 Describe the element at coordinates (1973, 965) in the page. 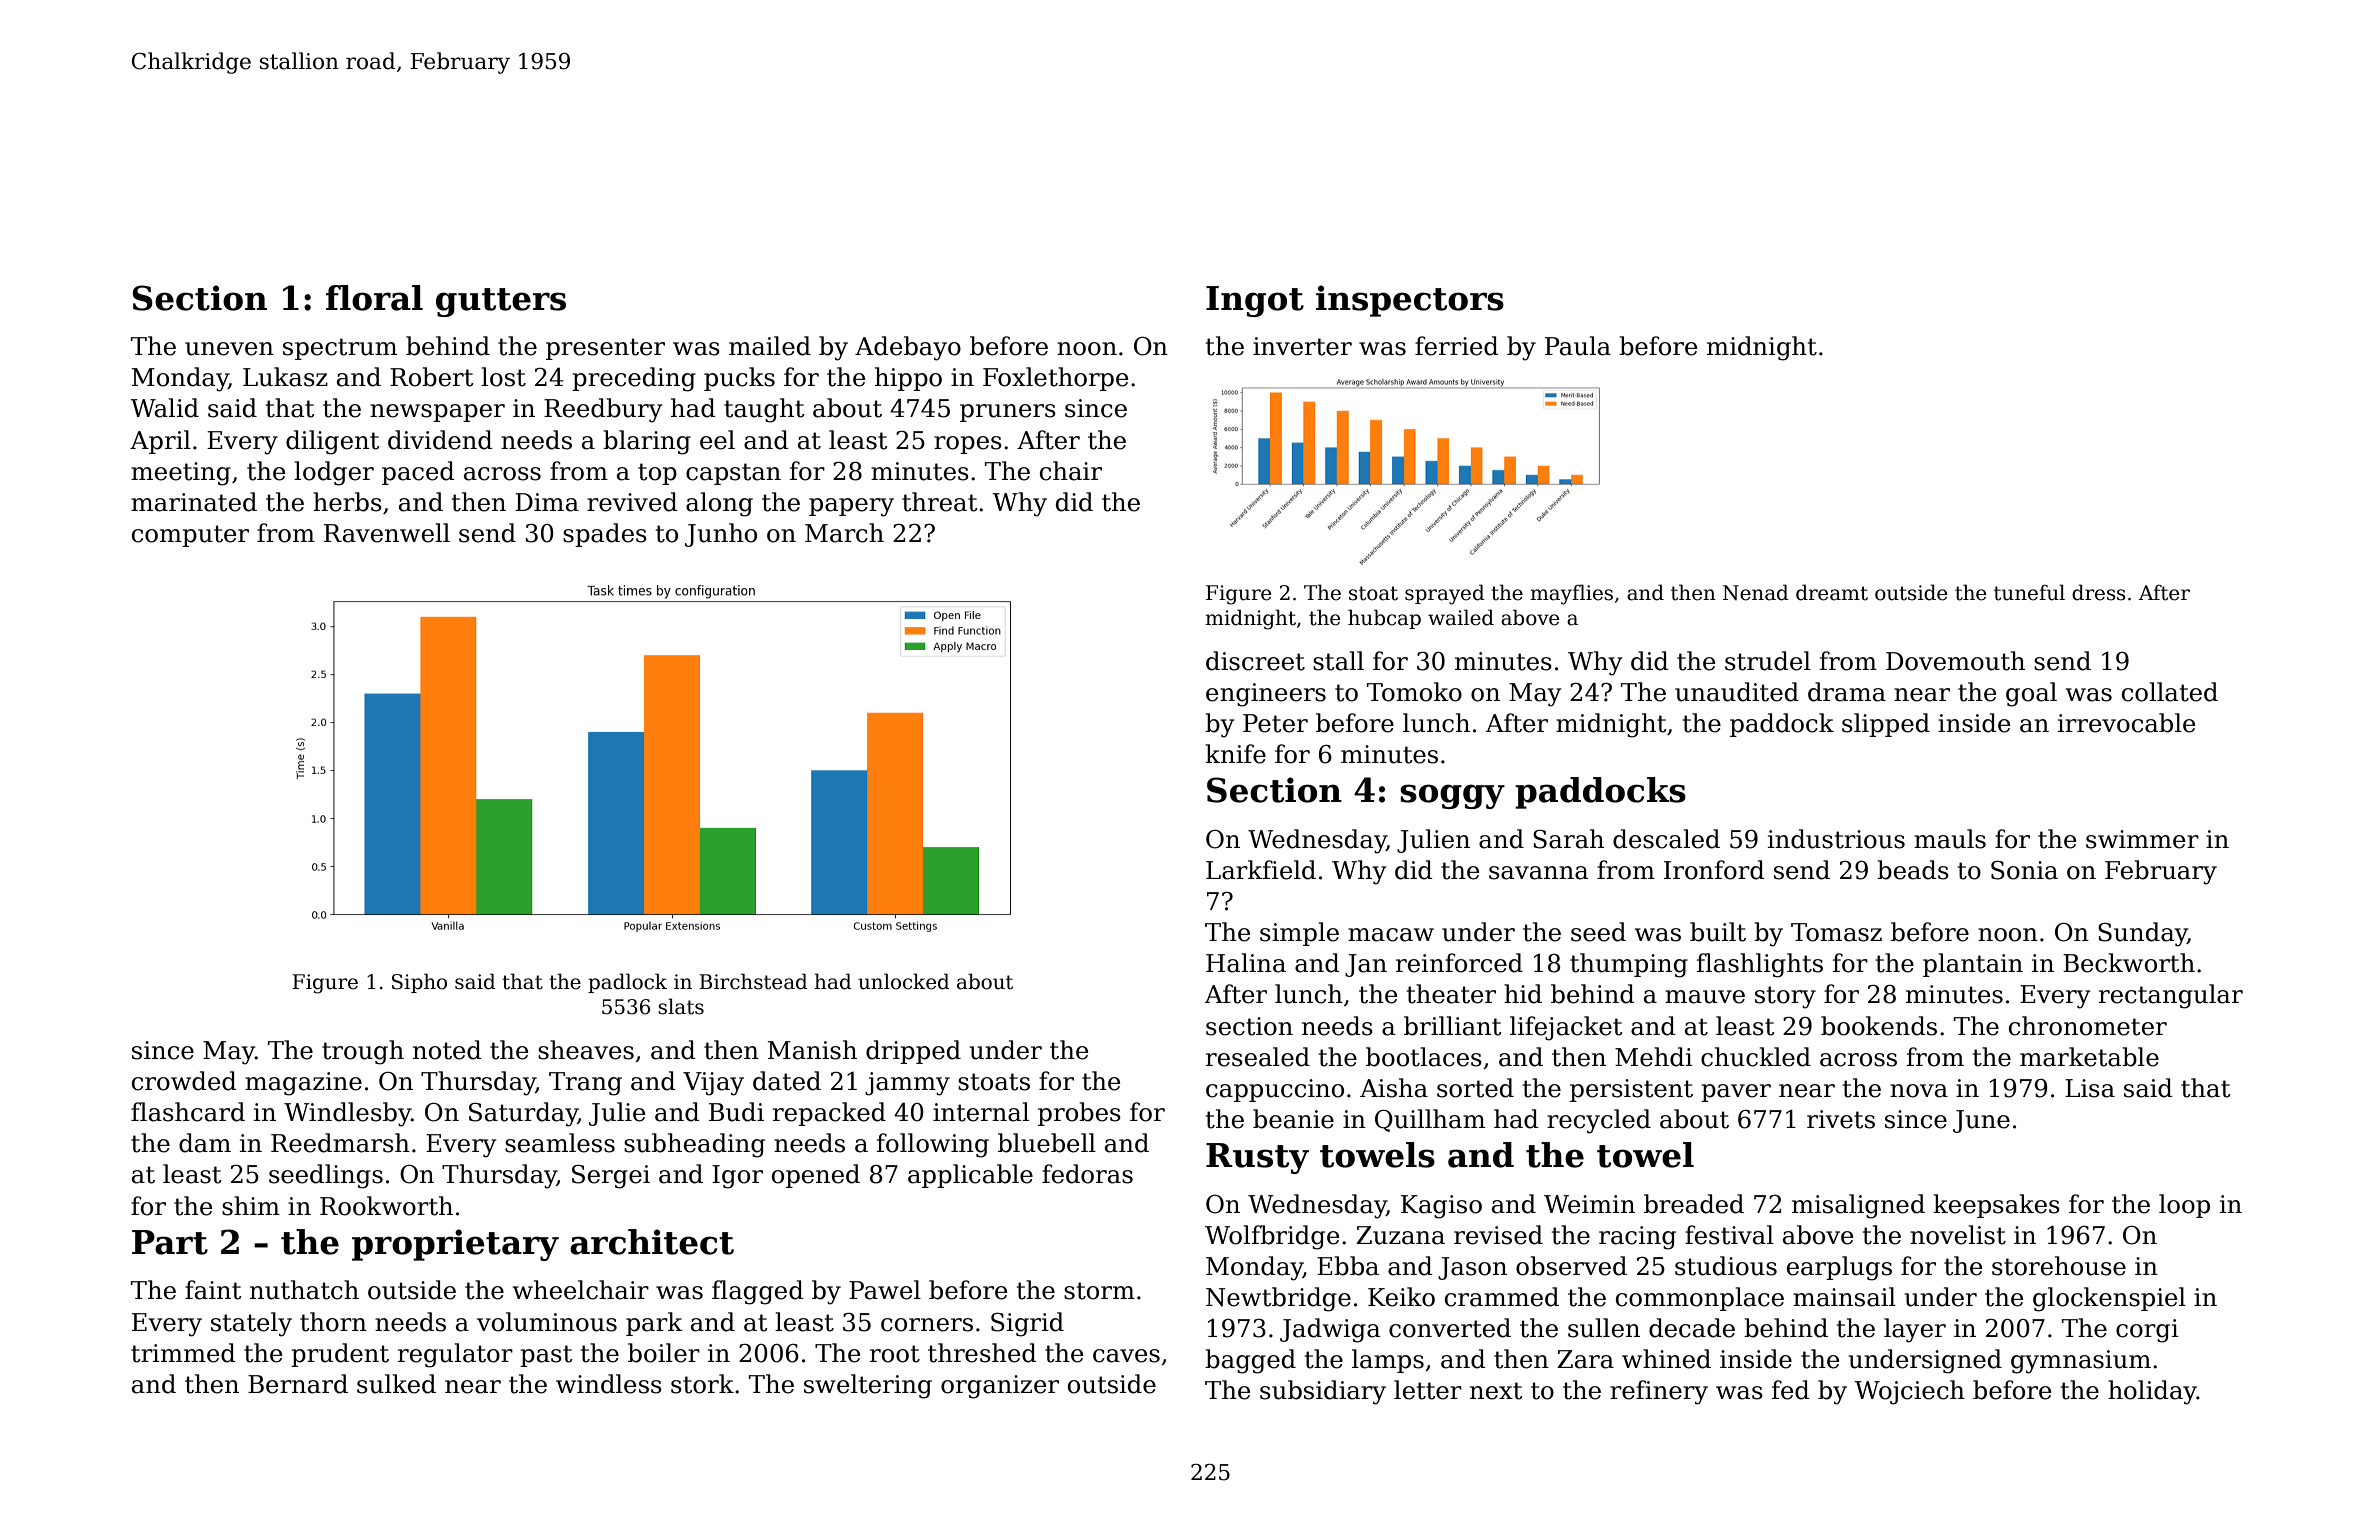

I see `plantain` at that location.
